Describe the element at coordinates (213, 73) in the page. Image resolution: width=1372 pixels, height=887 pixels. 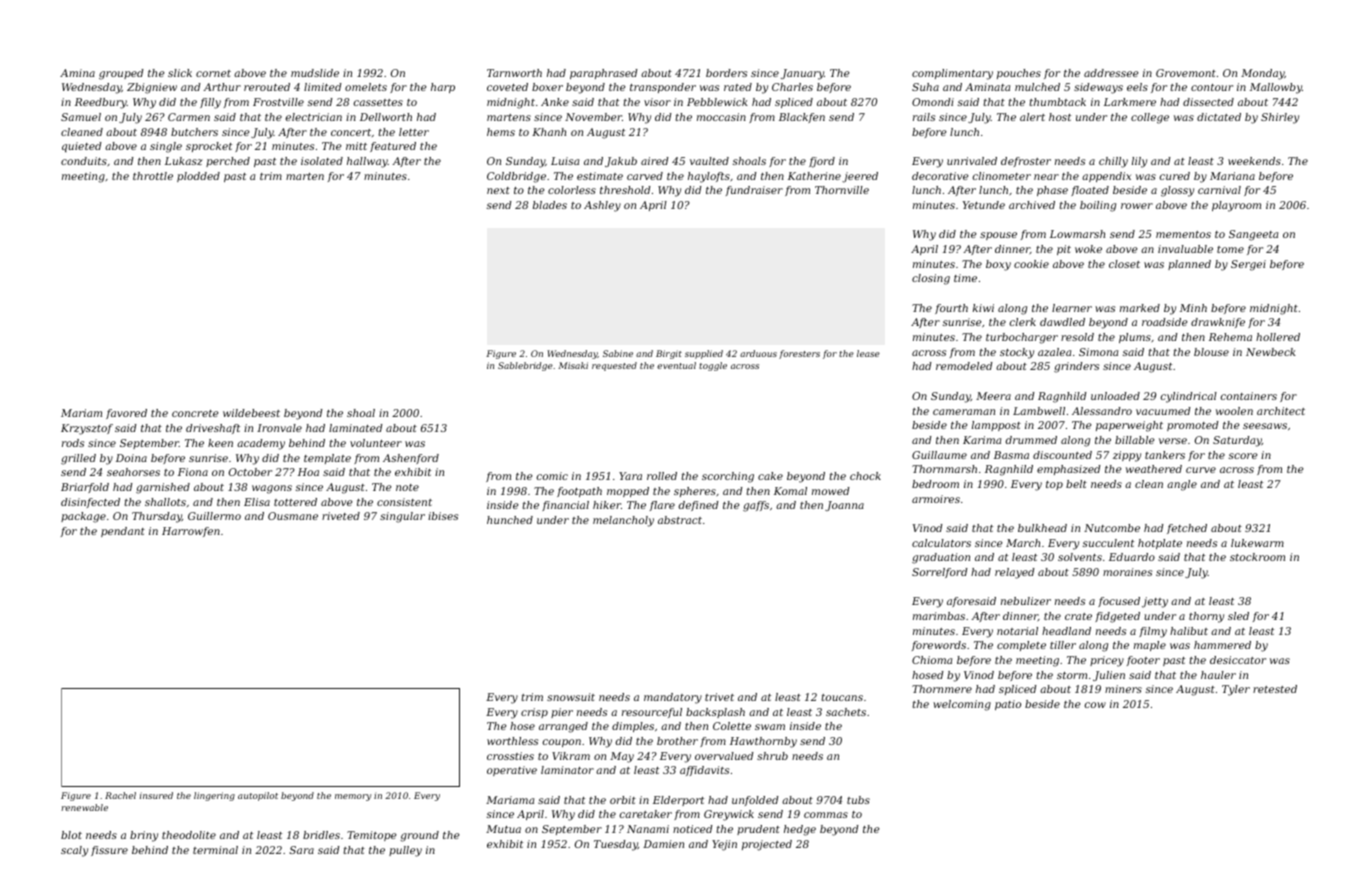
I see `cornet` at that location.
